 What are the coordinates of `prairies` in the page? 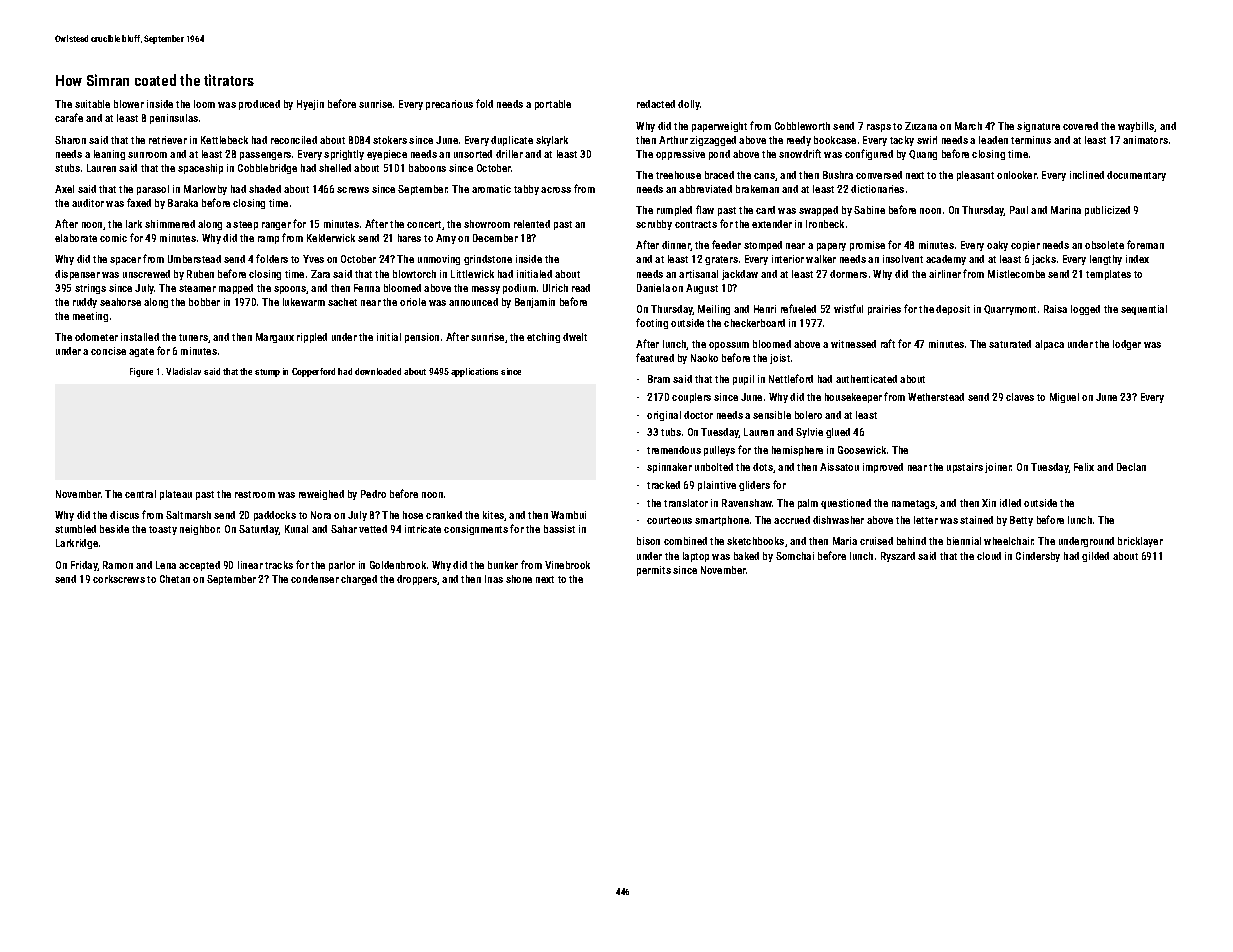 It's located at (884, 310).
